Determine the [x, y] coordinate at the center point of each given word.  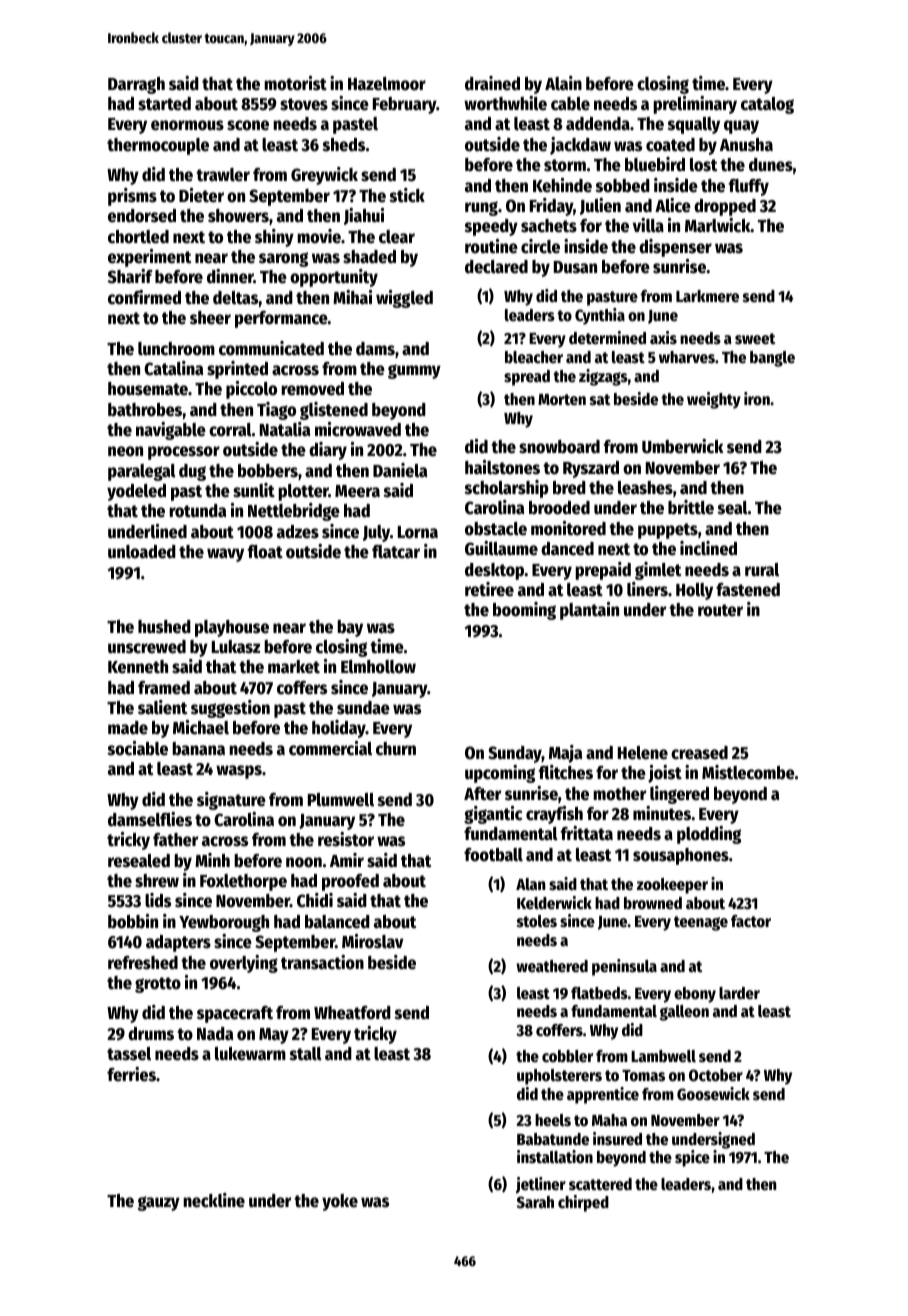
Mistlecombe [748, 772]
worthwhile [505, 103]
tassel [129, 1054]
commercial [330, 748]
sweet [755, 339]
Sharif [130, 276]
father [175, 840]
